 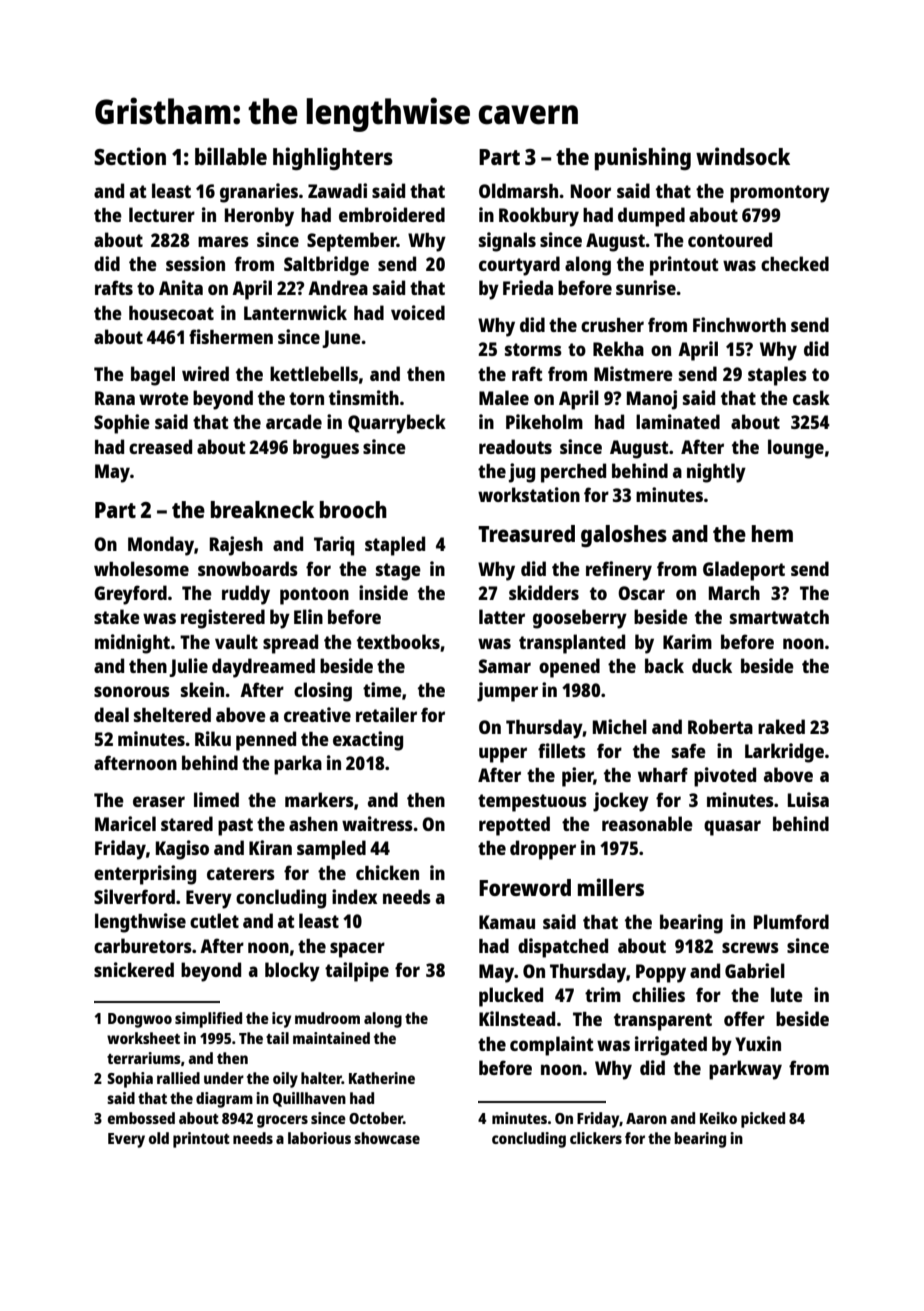 What do you see at coordinates (130, 156) in the document?
I see `Section` at bounding box center [130, 156].
